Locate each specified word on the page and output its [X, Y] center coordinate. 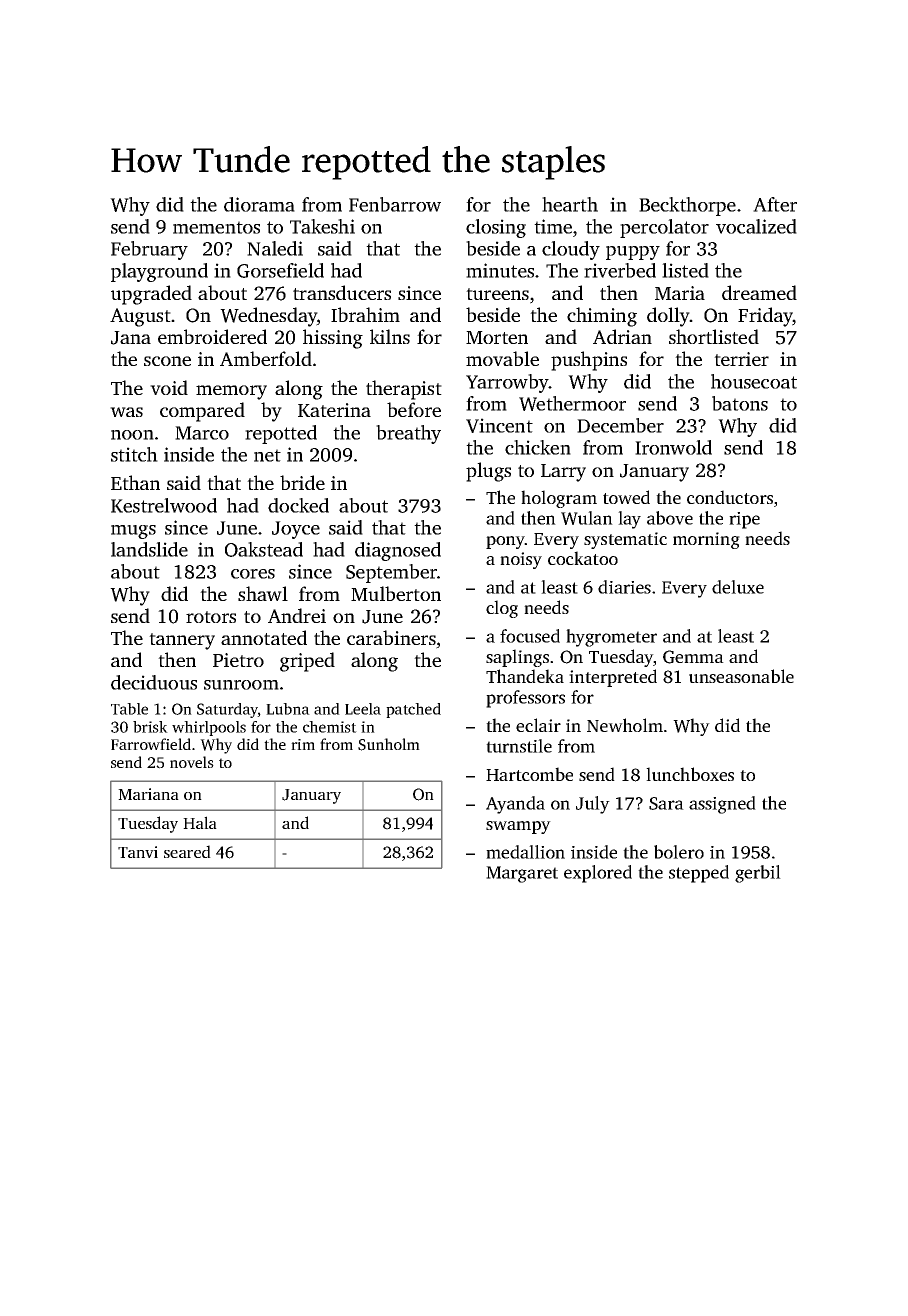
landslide [149, 549]
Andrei [297, 615]
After [775, 204]
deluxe [738, 587]
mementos [216, 227]
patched [413, 710]
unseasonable [741, 676]
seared [187, 851]
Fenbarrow [395, 204]
